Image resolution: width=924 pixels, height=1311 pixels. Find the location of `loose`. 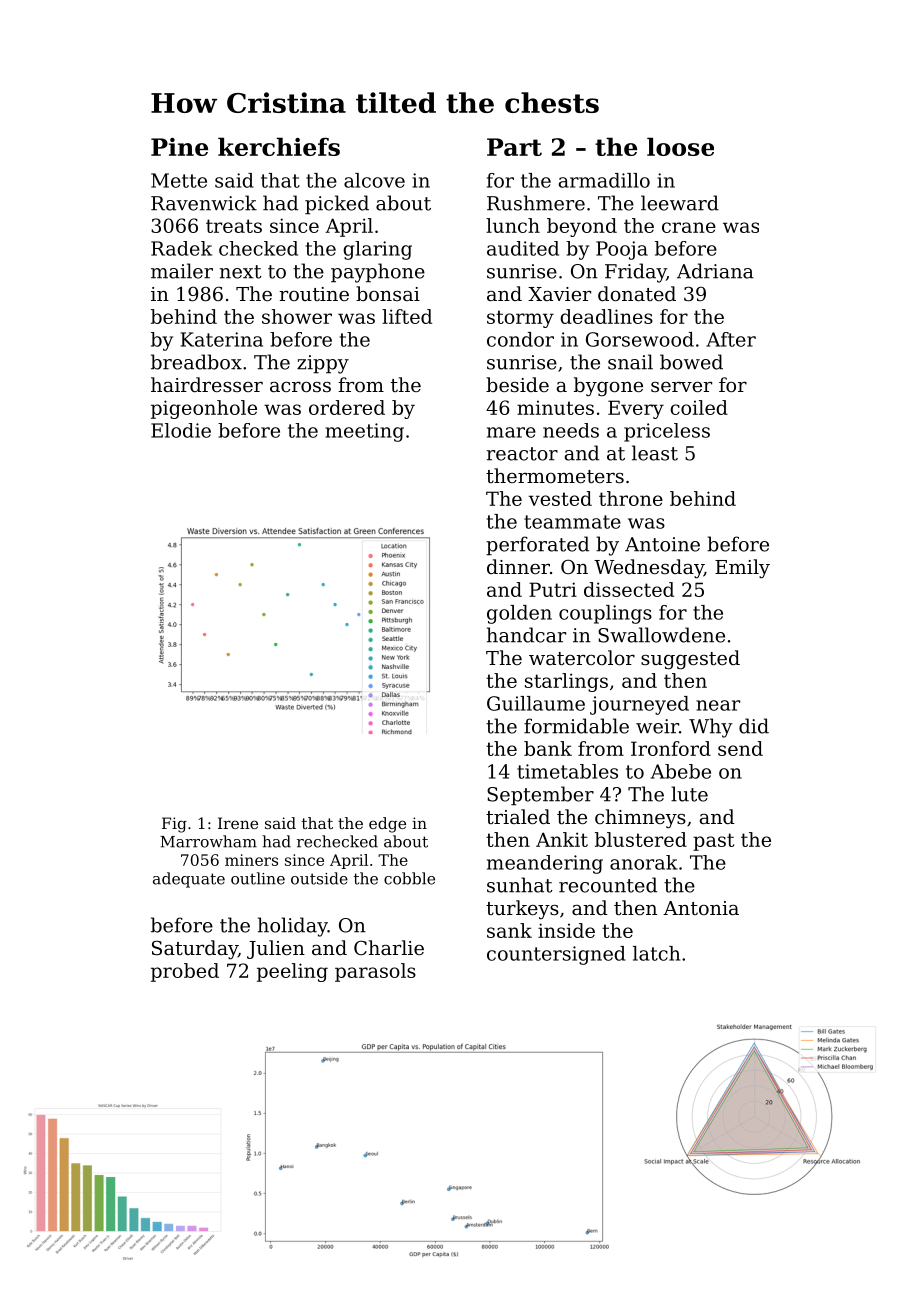

loose is located at coordinates (680, 146).
